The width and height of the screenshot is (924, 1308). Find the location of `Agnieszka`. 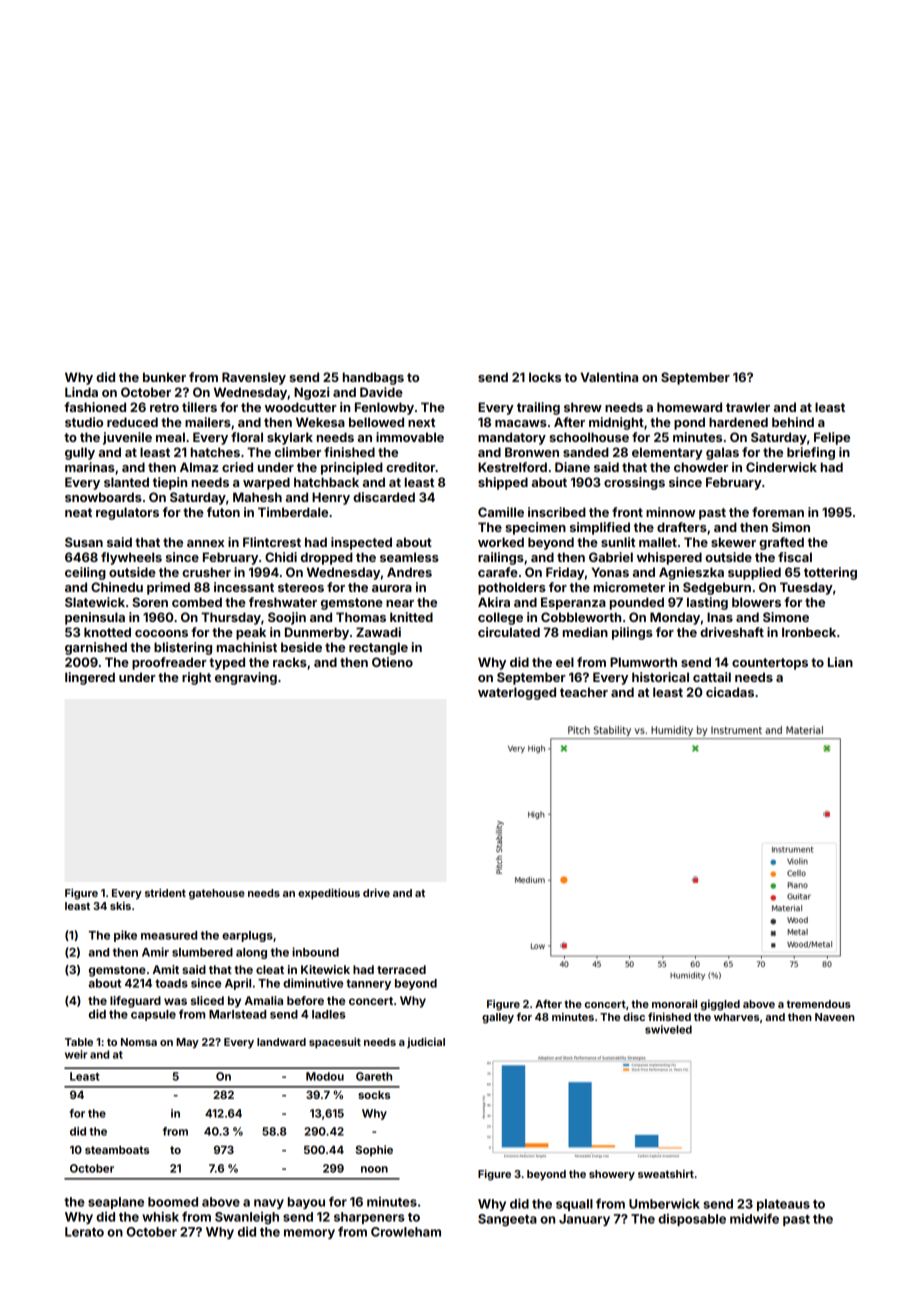

Agnieszka is located at coordinates (691, 573).
